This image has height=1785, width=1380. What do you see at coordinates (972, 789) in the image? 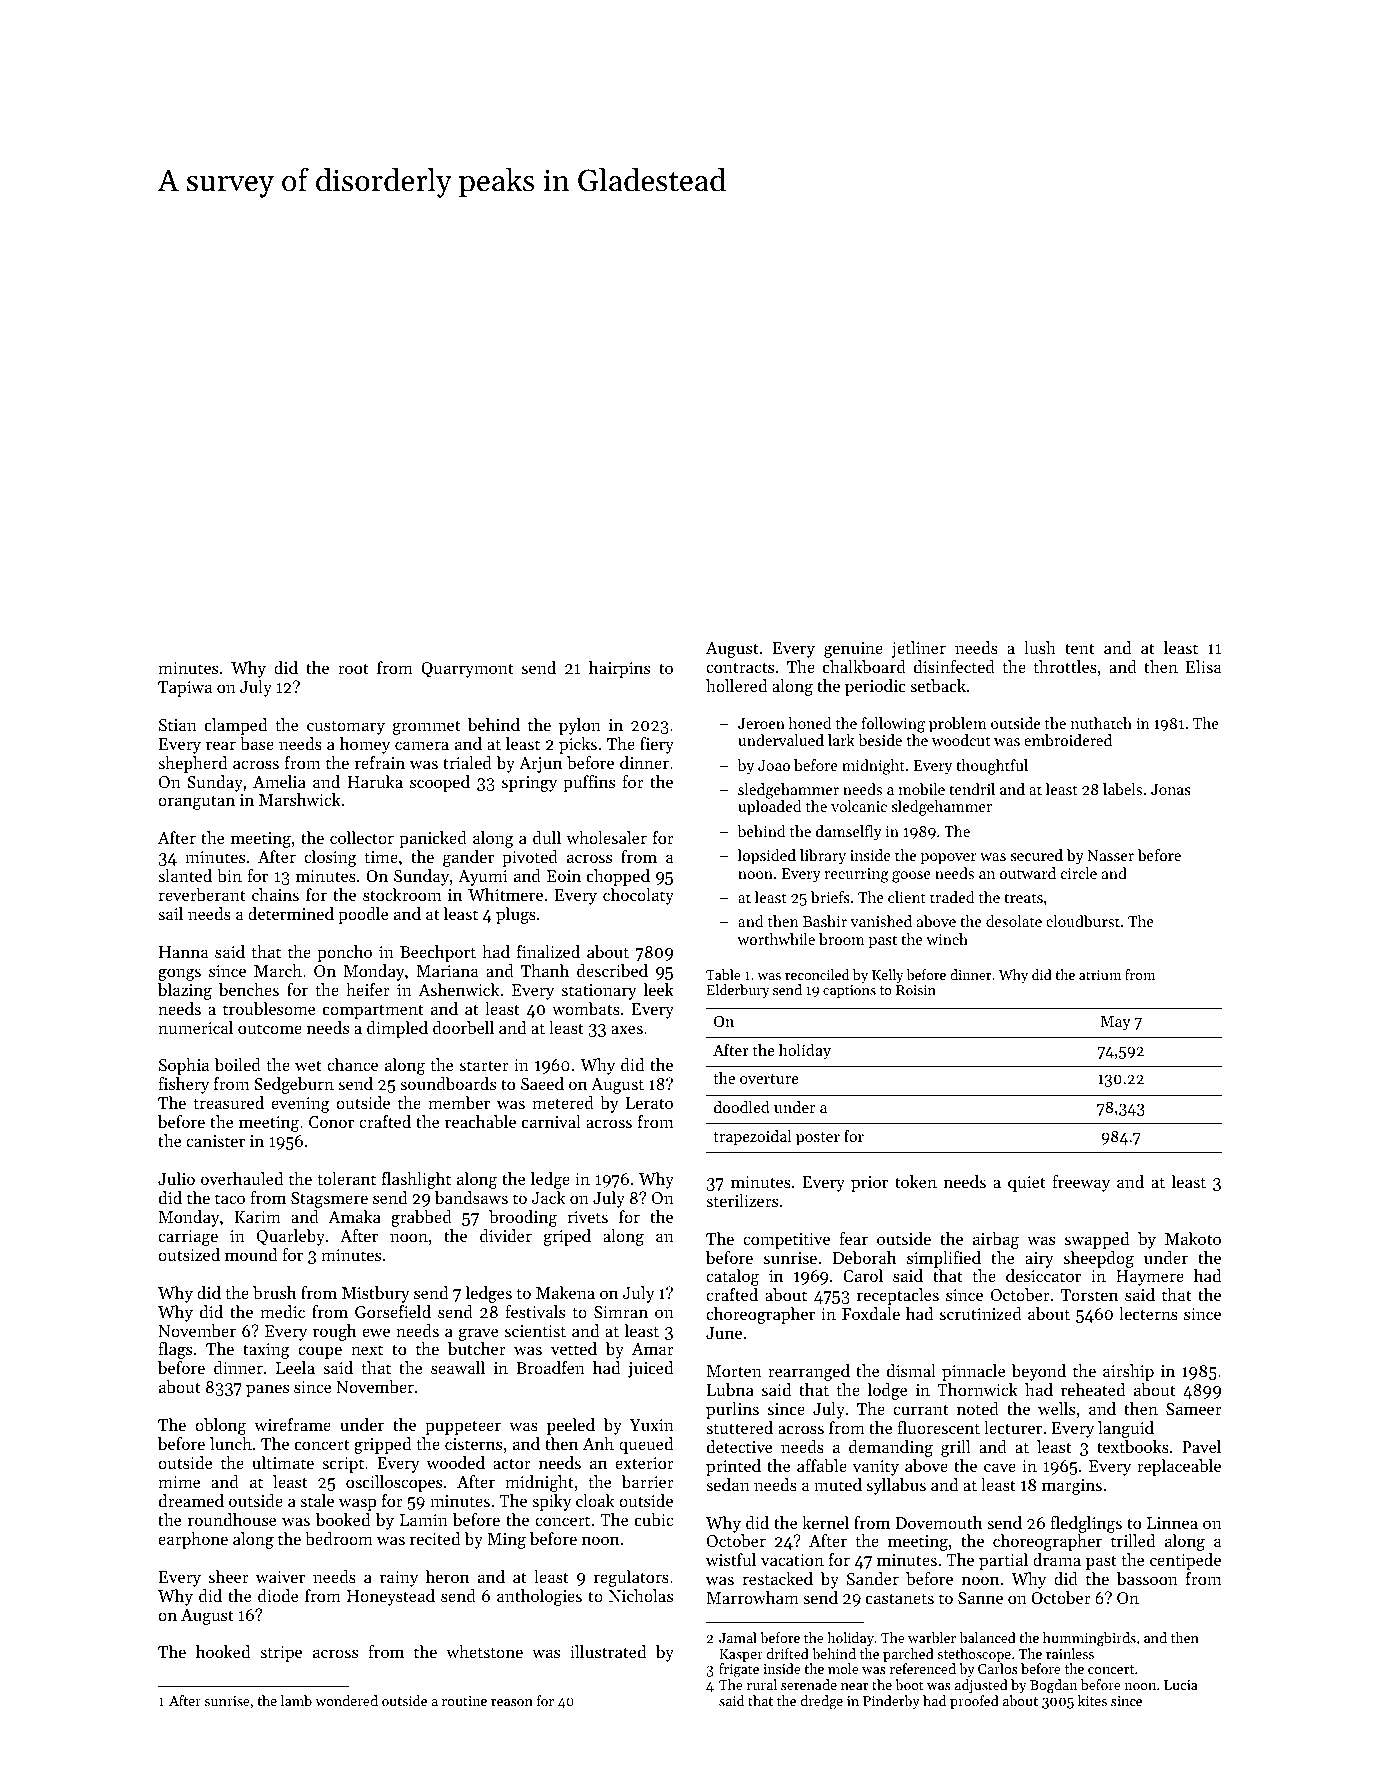
I see `tendril` at bounding box center [972, 789].
